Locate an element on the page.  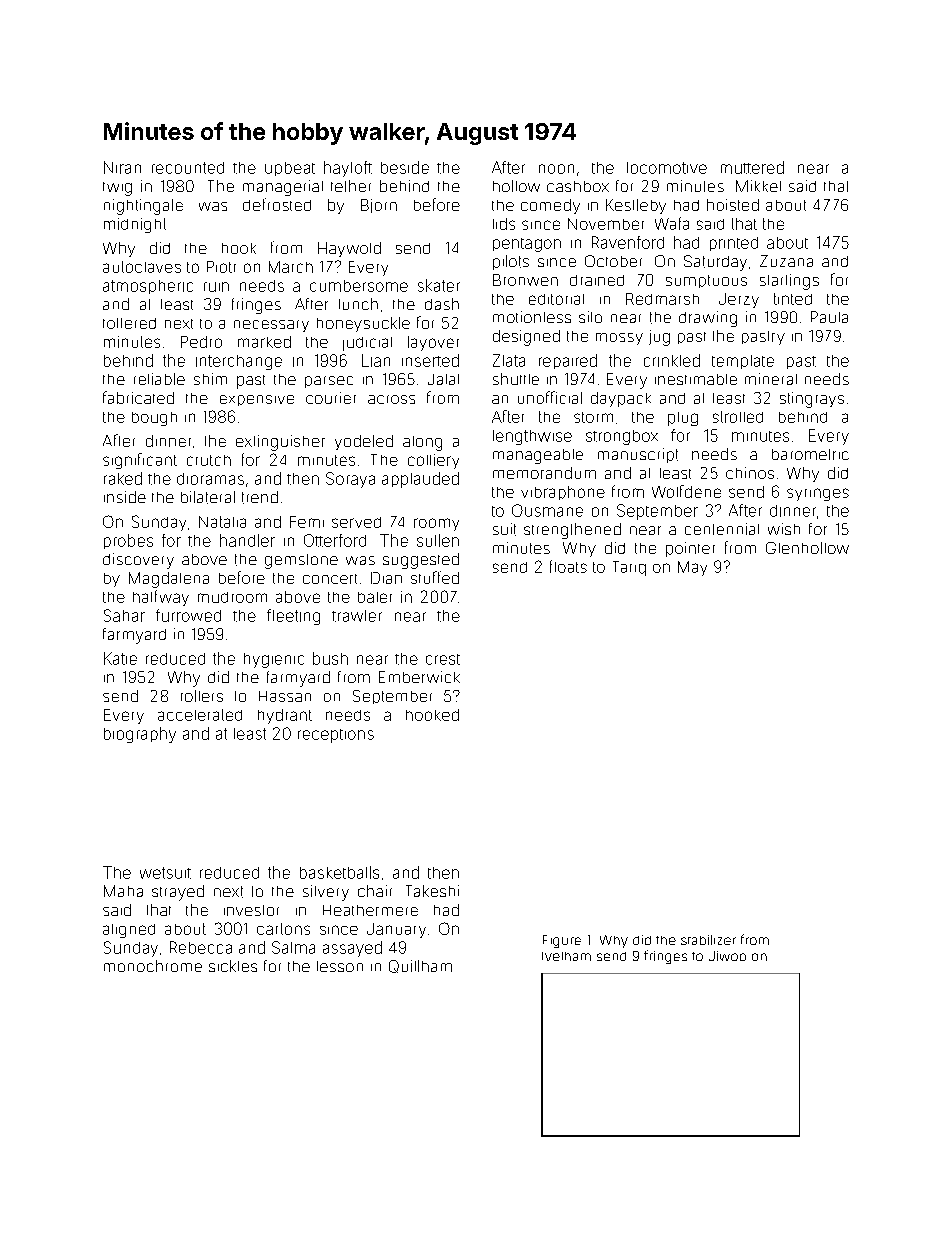
handler is located at coordinates (247, 540).
